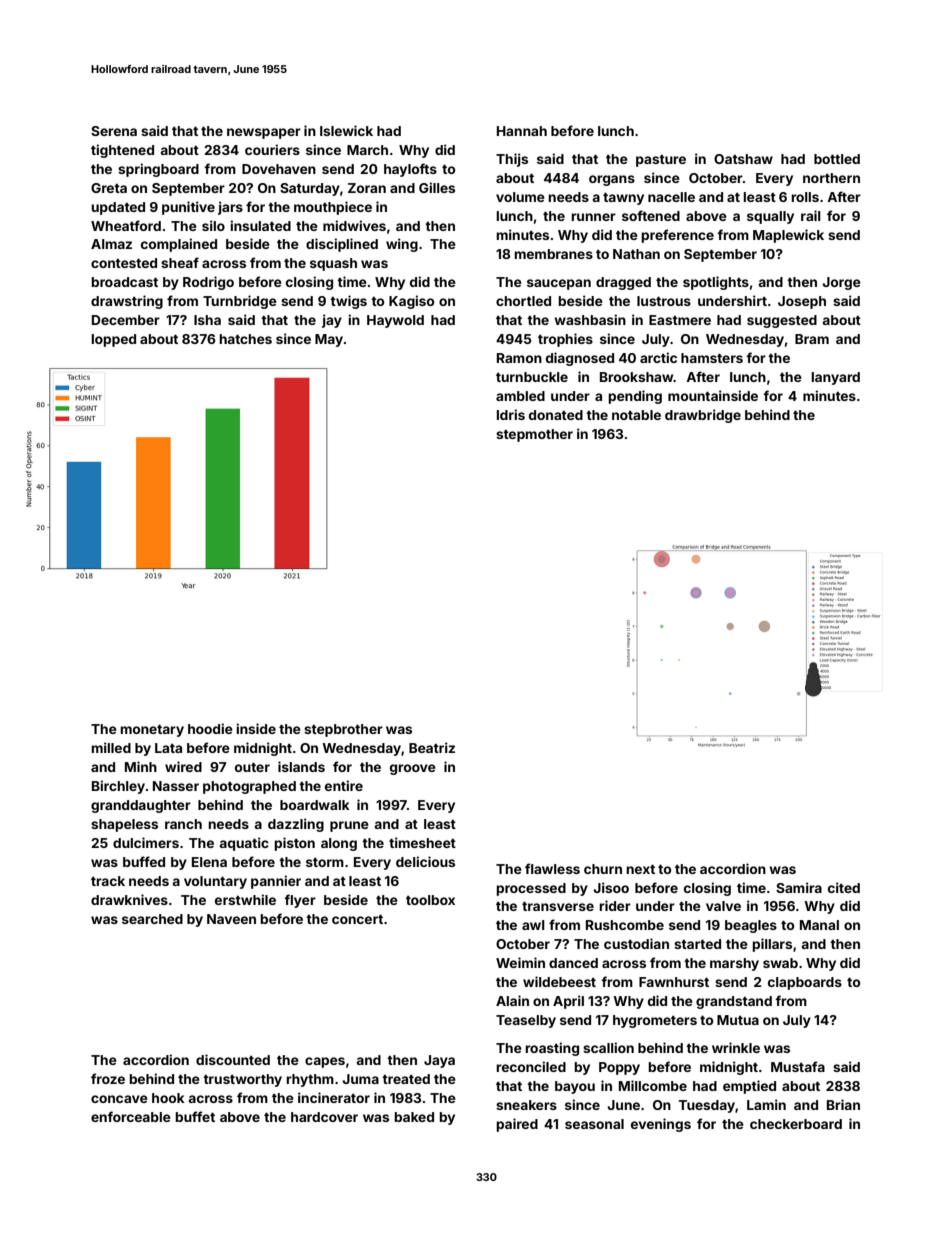 This page has height=1233, width=952. Describe the element at coordinates (210, 728) in the page. I see `hoodie` at that location.
